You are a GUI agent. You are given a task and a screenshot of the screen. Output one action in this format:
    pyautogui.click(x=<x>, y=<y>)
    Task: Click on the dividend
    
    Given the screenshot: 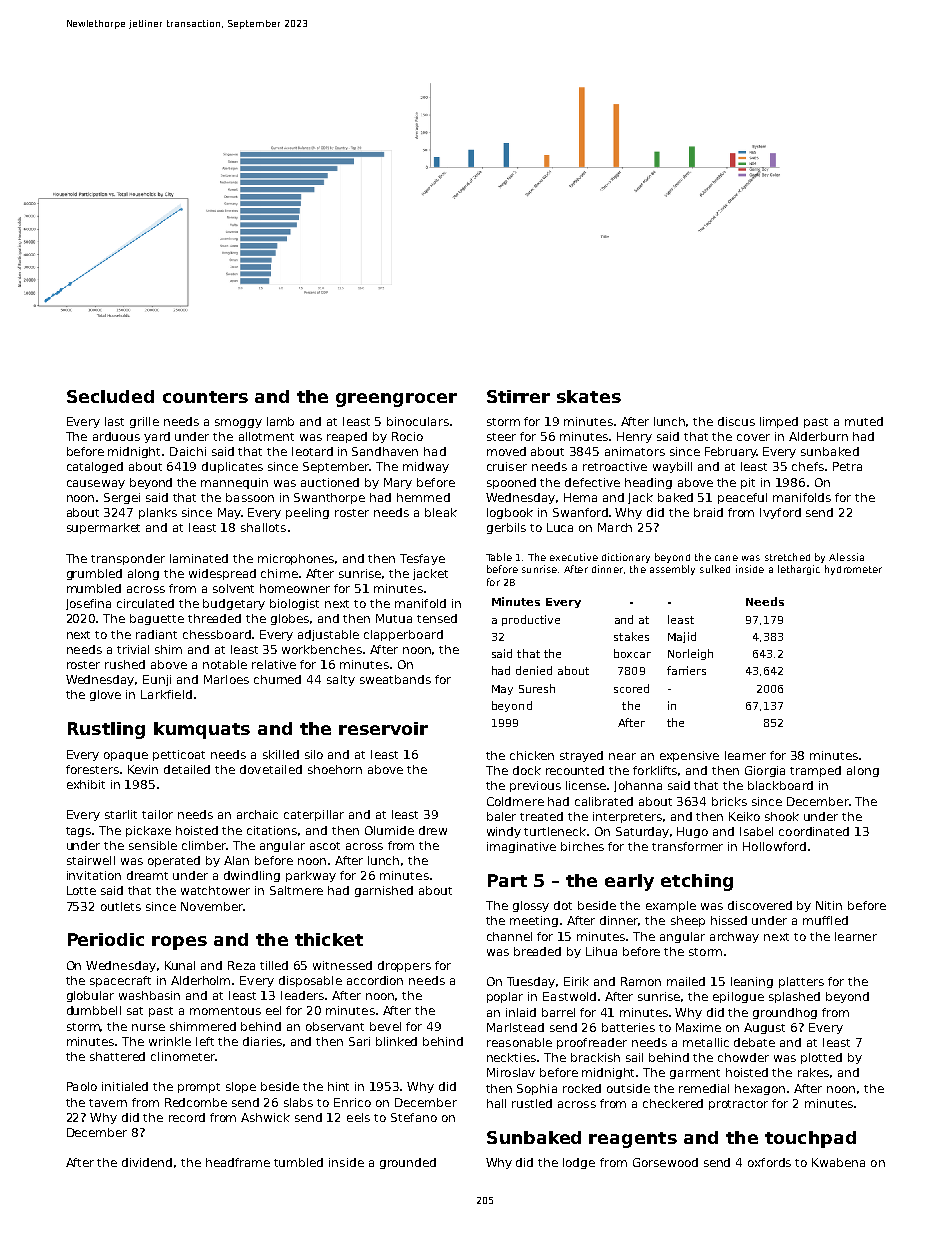 What is the action you would take?
    pyautogui.click(x=147, y=1162)
